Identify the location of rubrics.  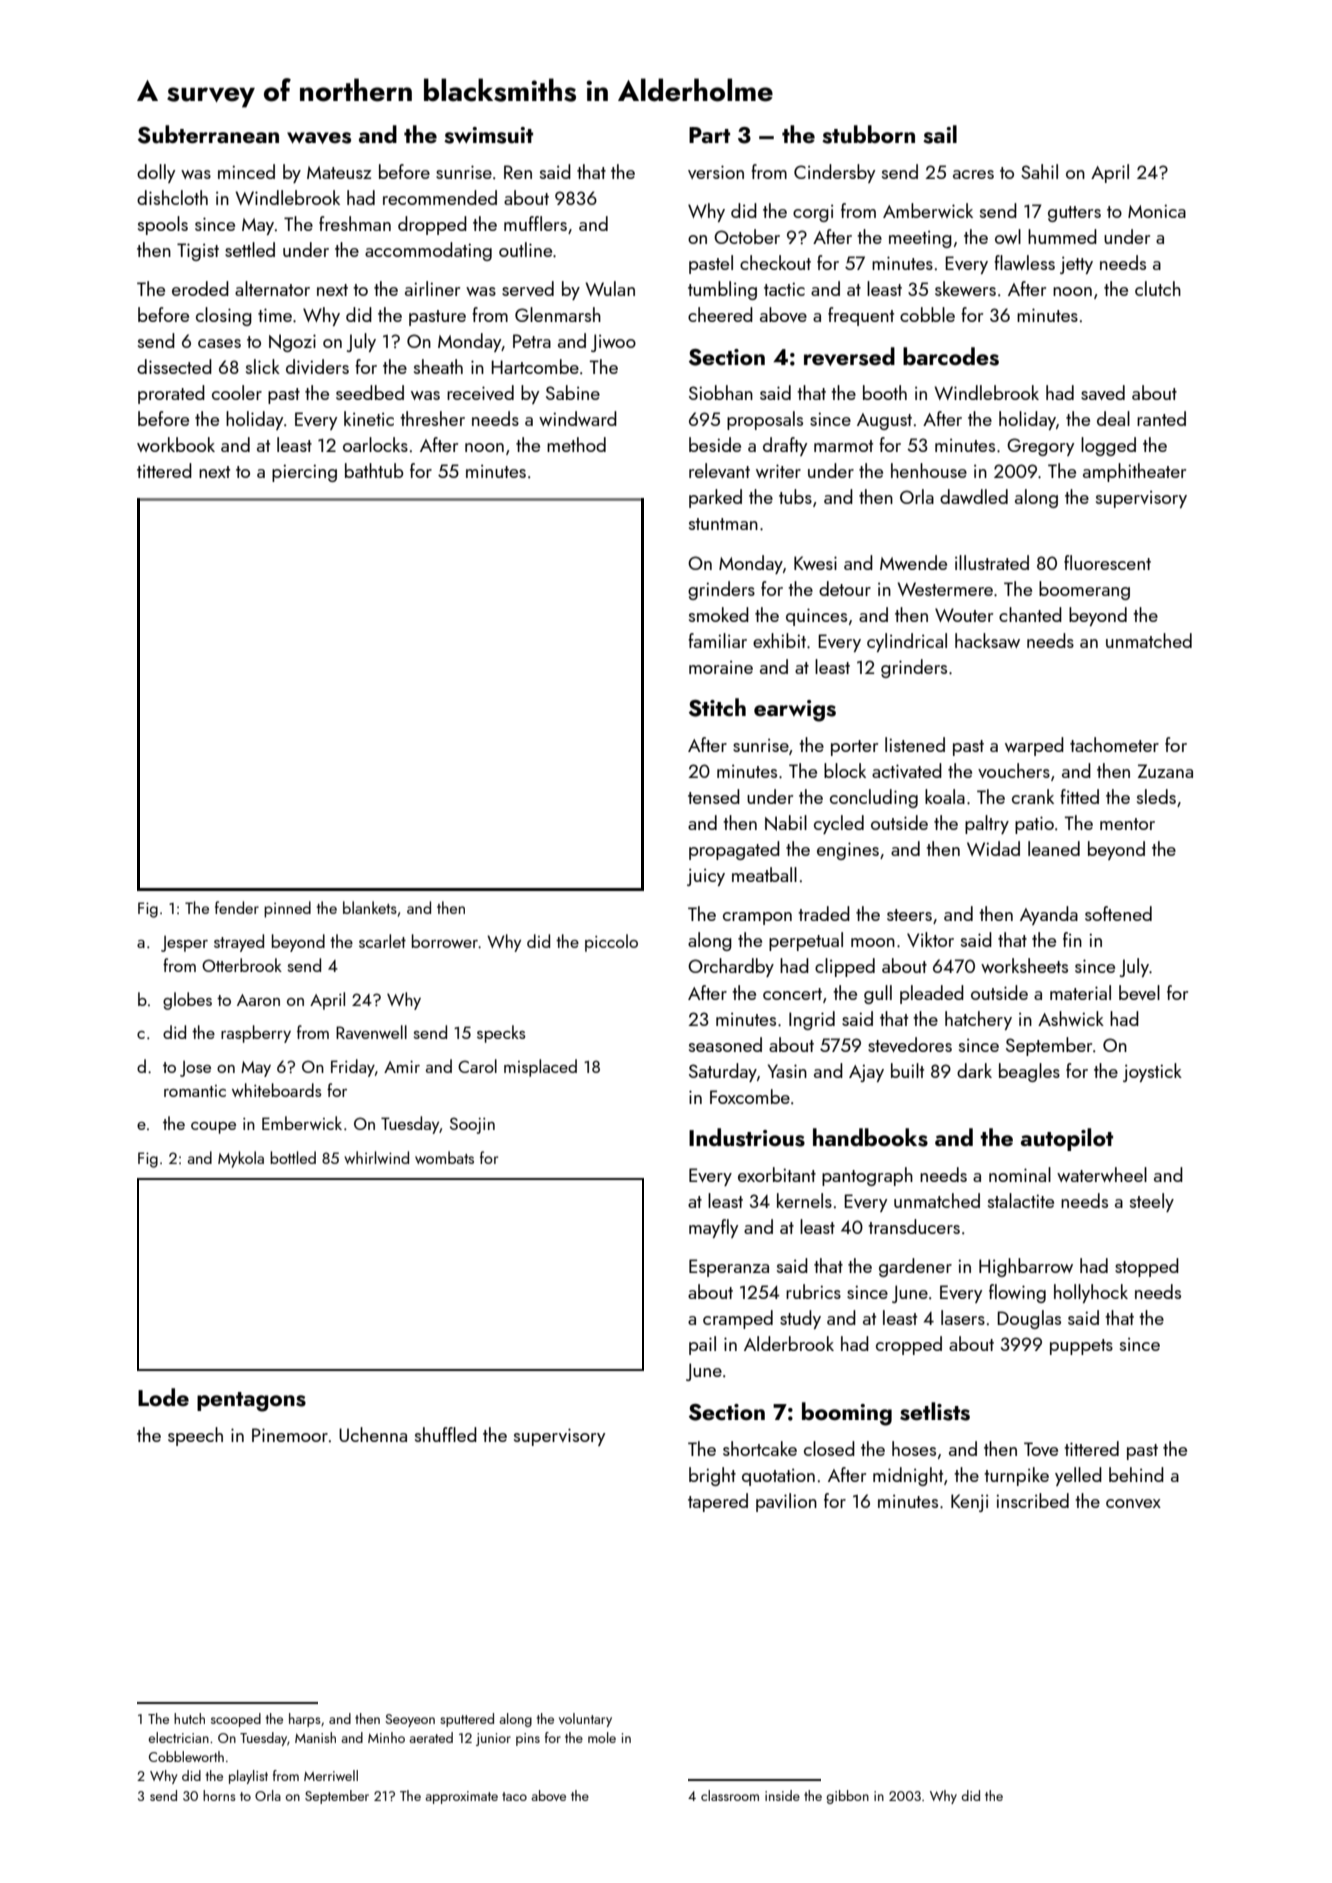
(813, 1291).
